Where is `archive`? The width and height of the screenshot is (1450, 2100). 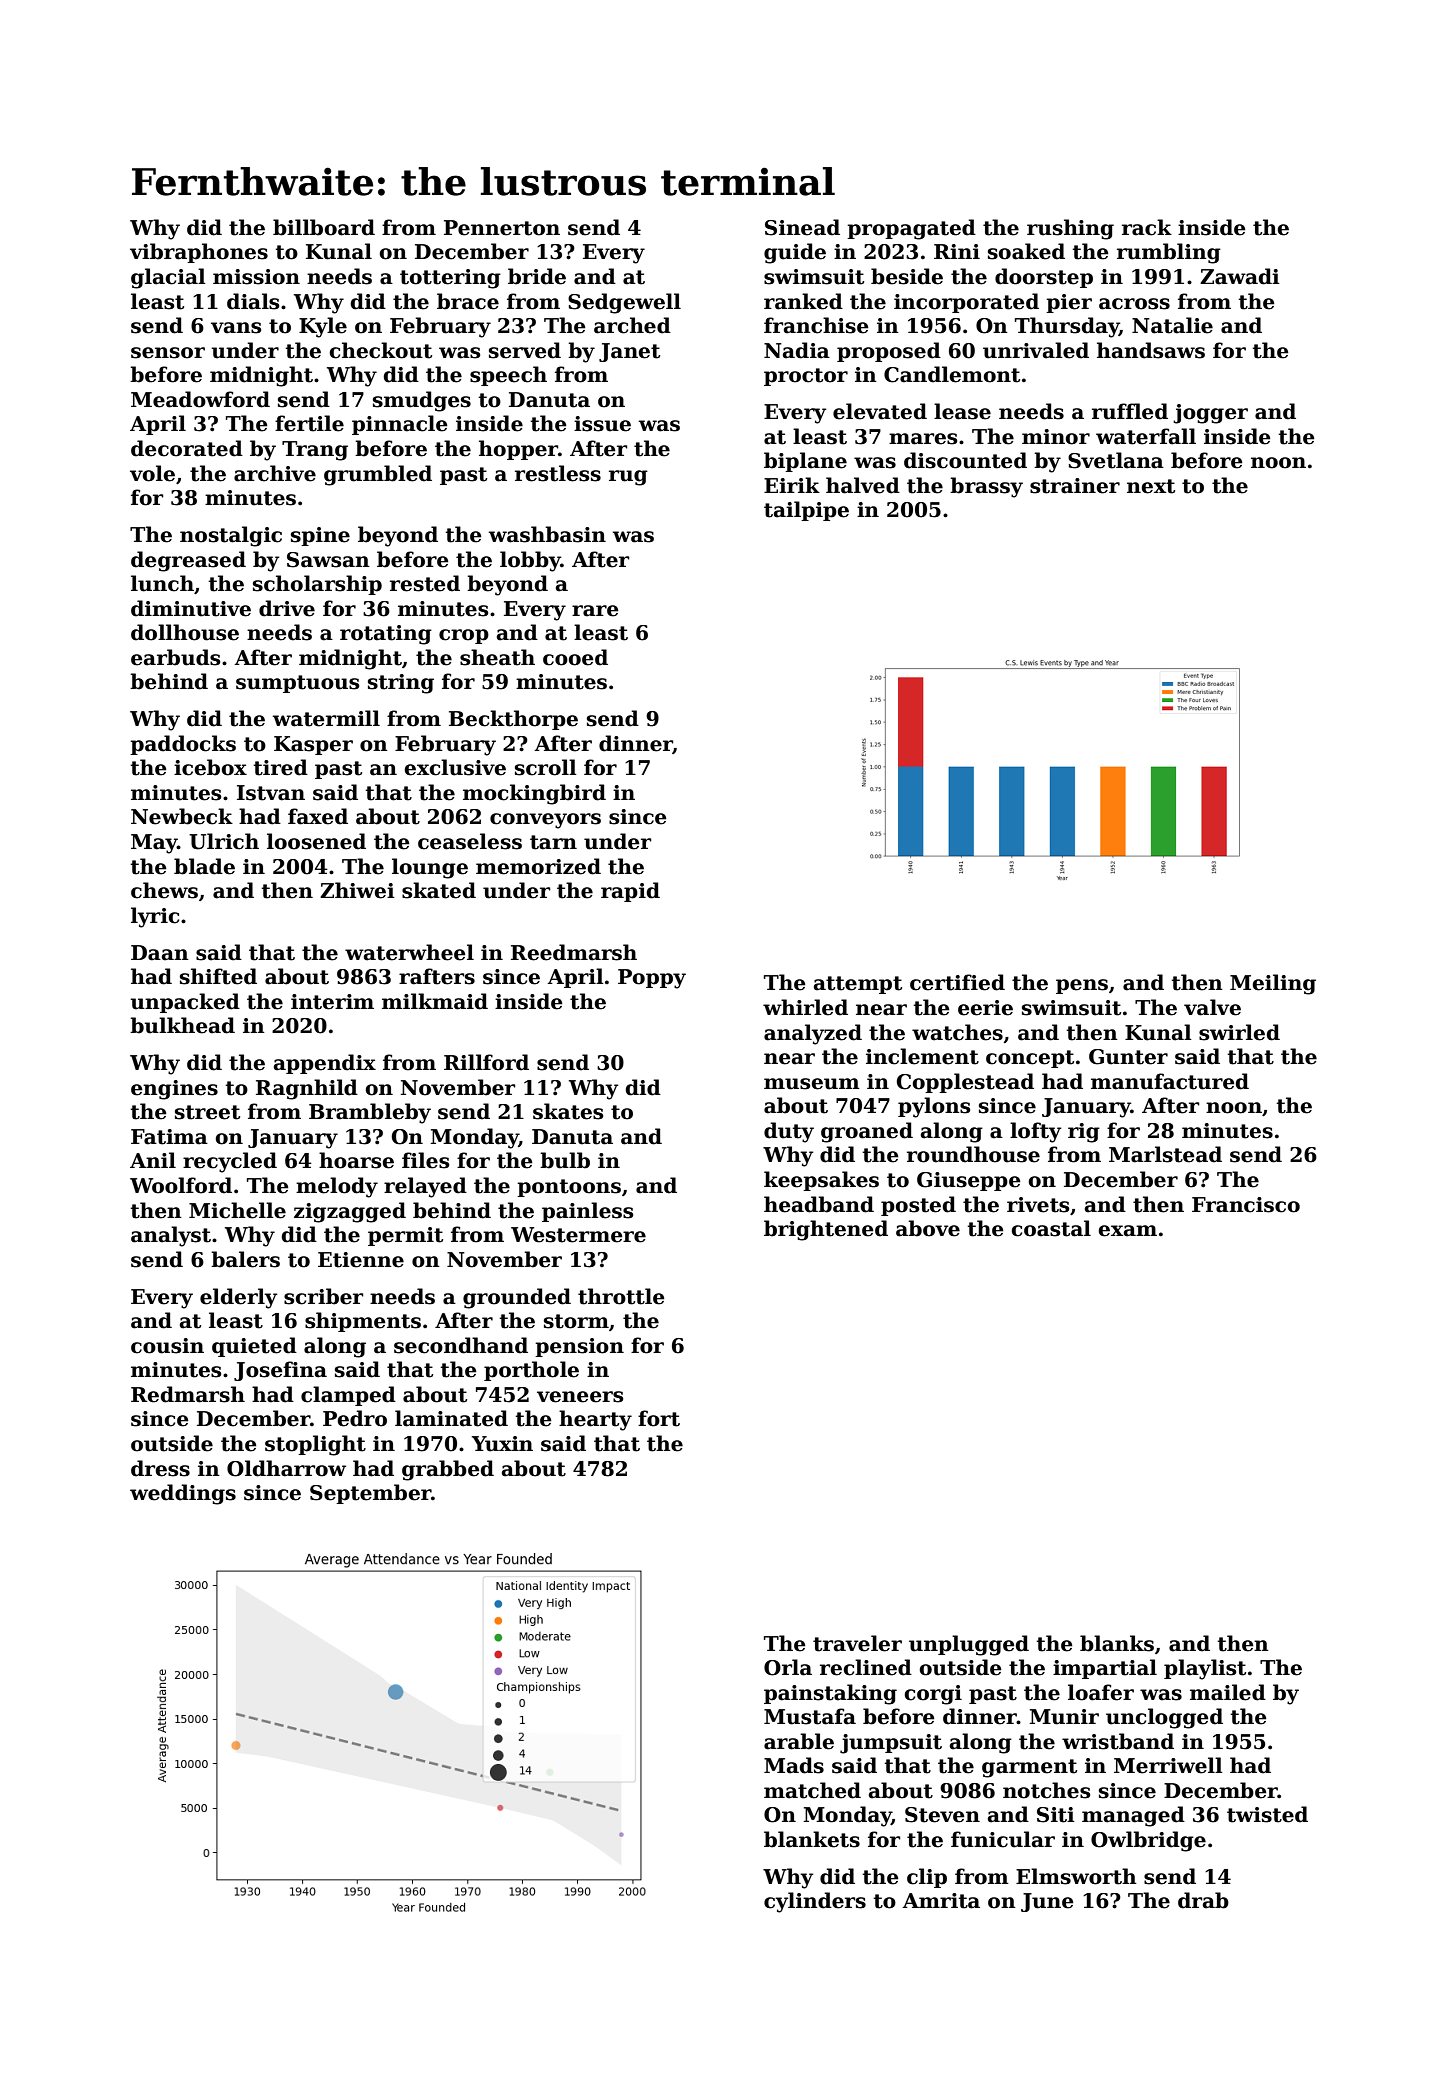 archive is located at coordinates (275, 473).
